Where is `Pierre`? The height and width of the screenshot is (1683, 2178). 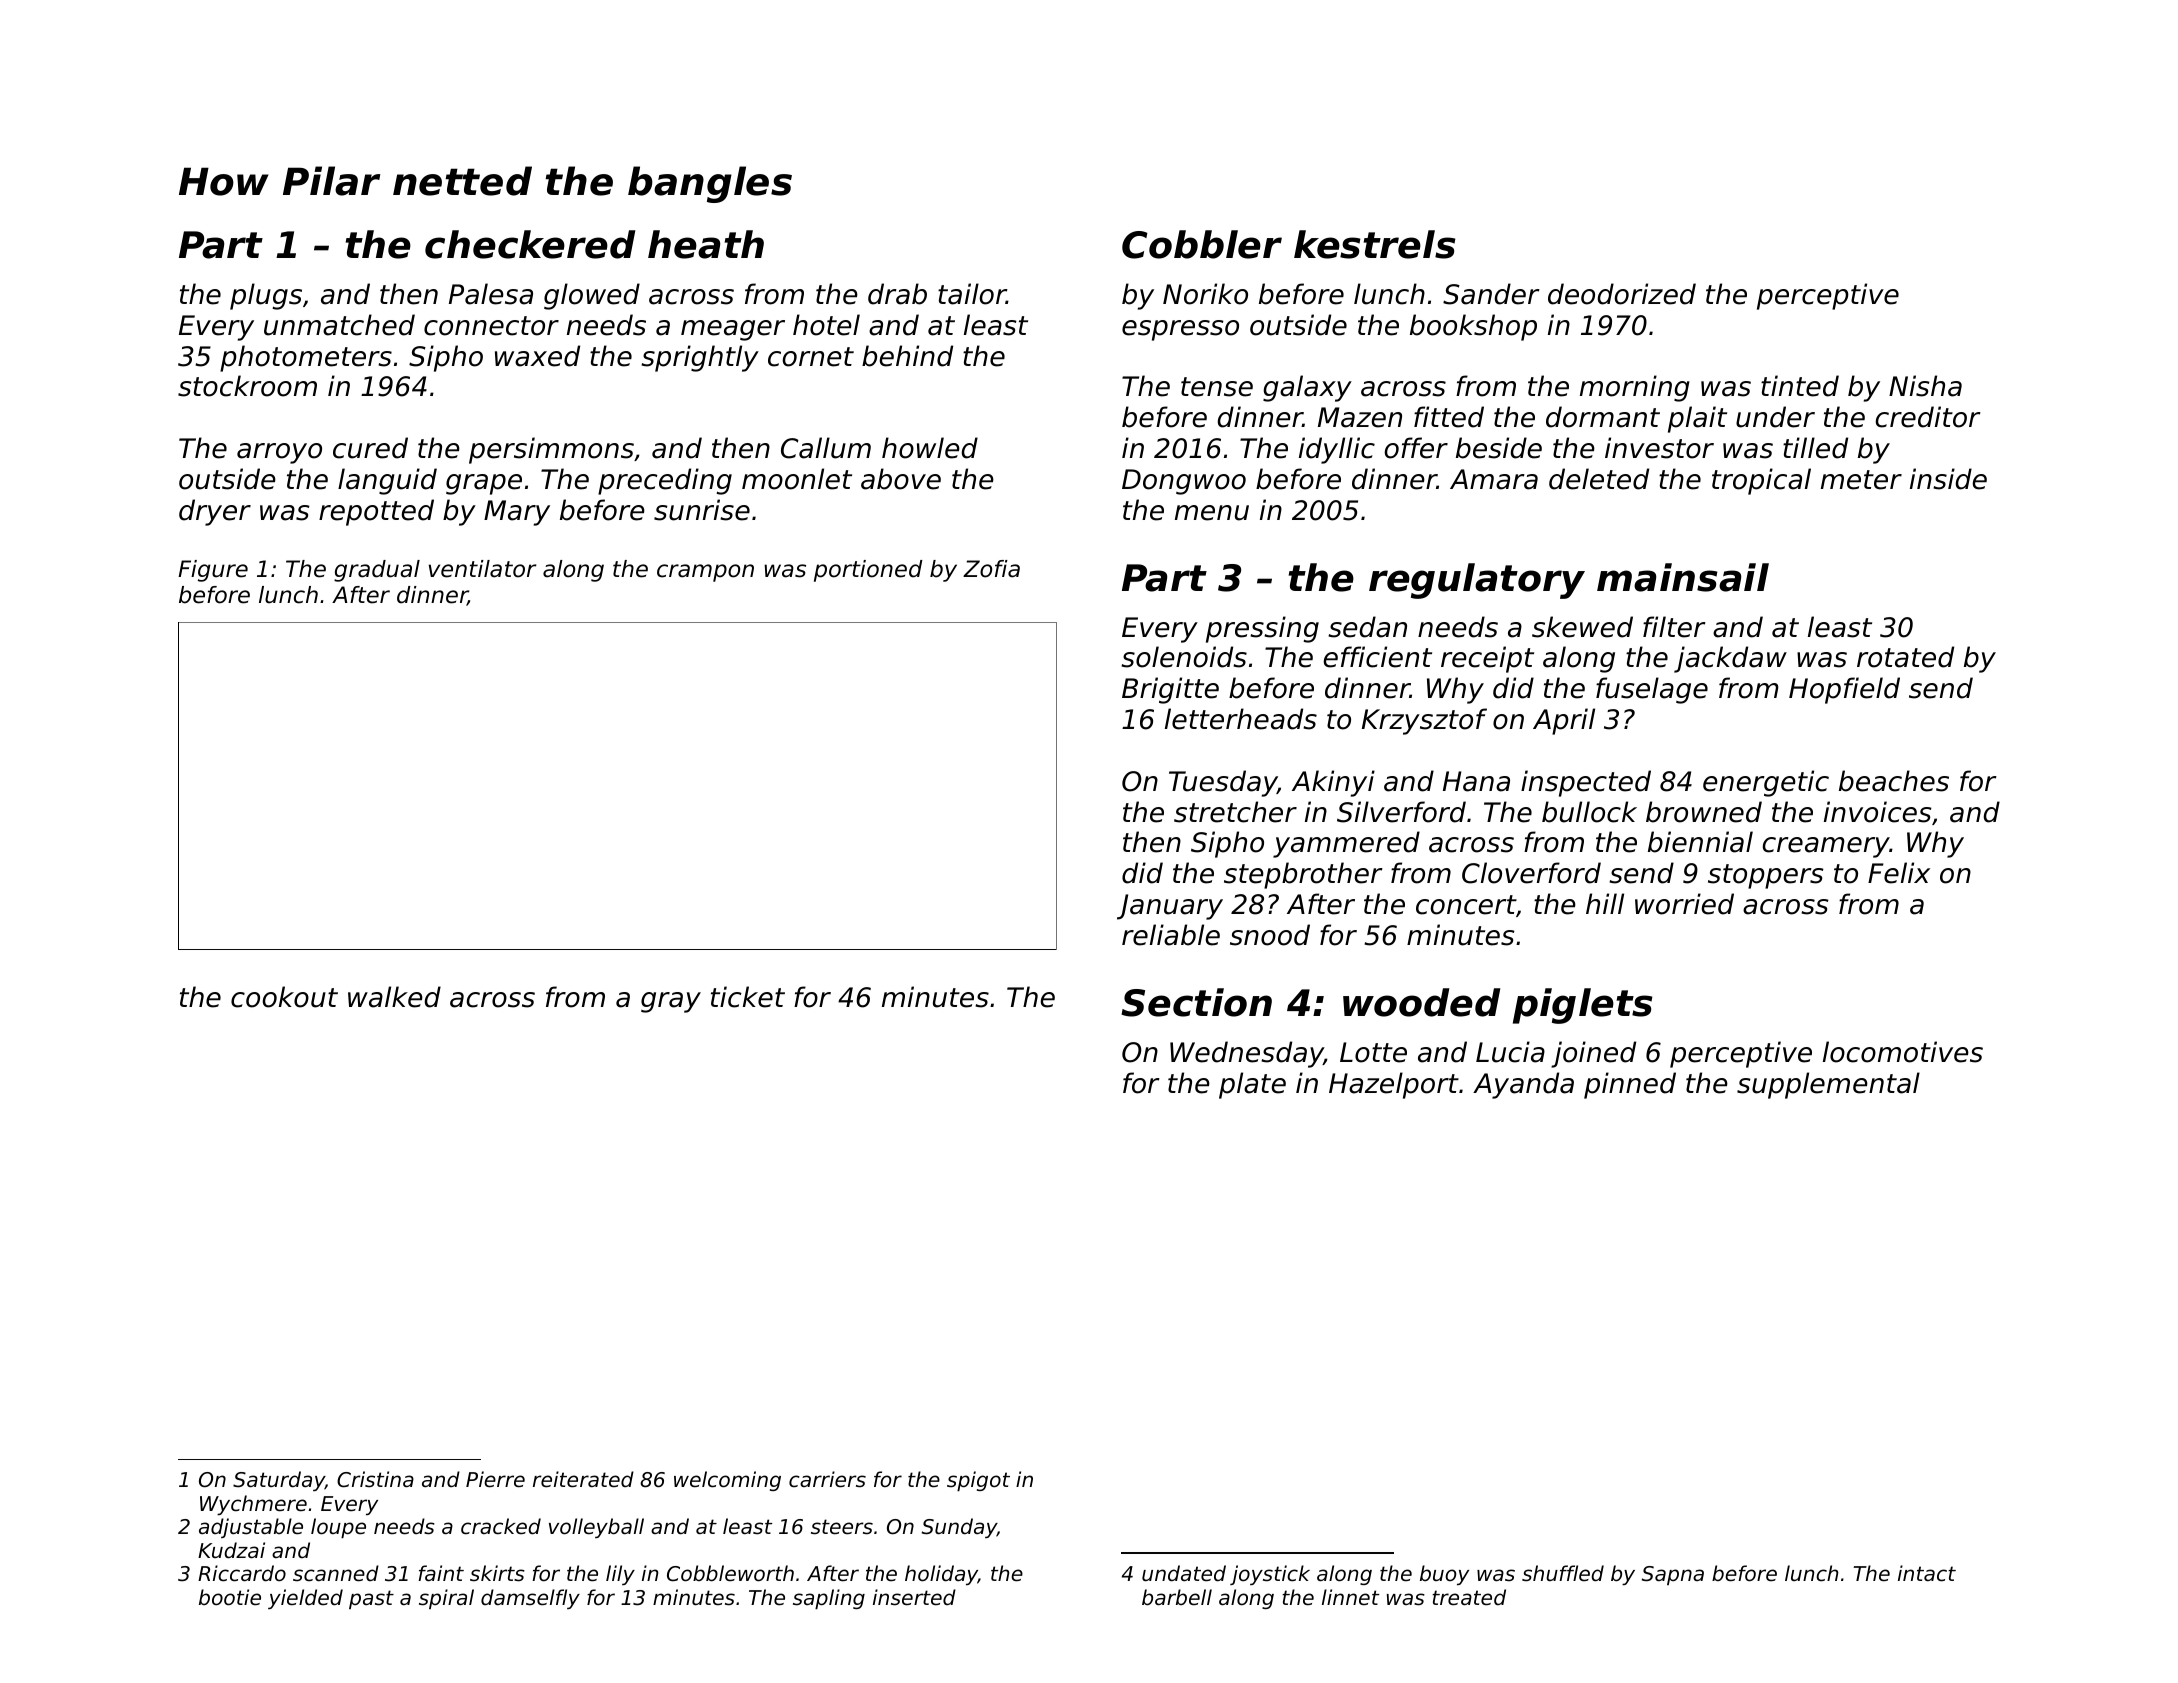 Pierre is located at coordinates (495, 1479).
